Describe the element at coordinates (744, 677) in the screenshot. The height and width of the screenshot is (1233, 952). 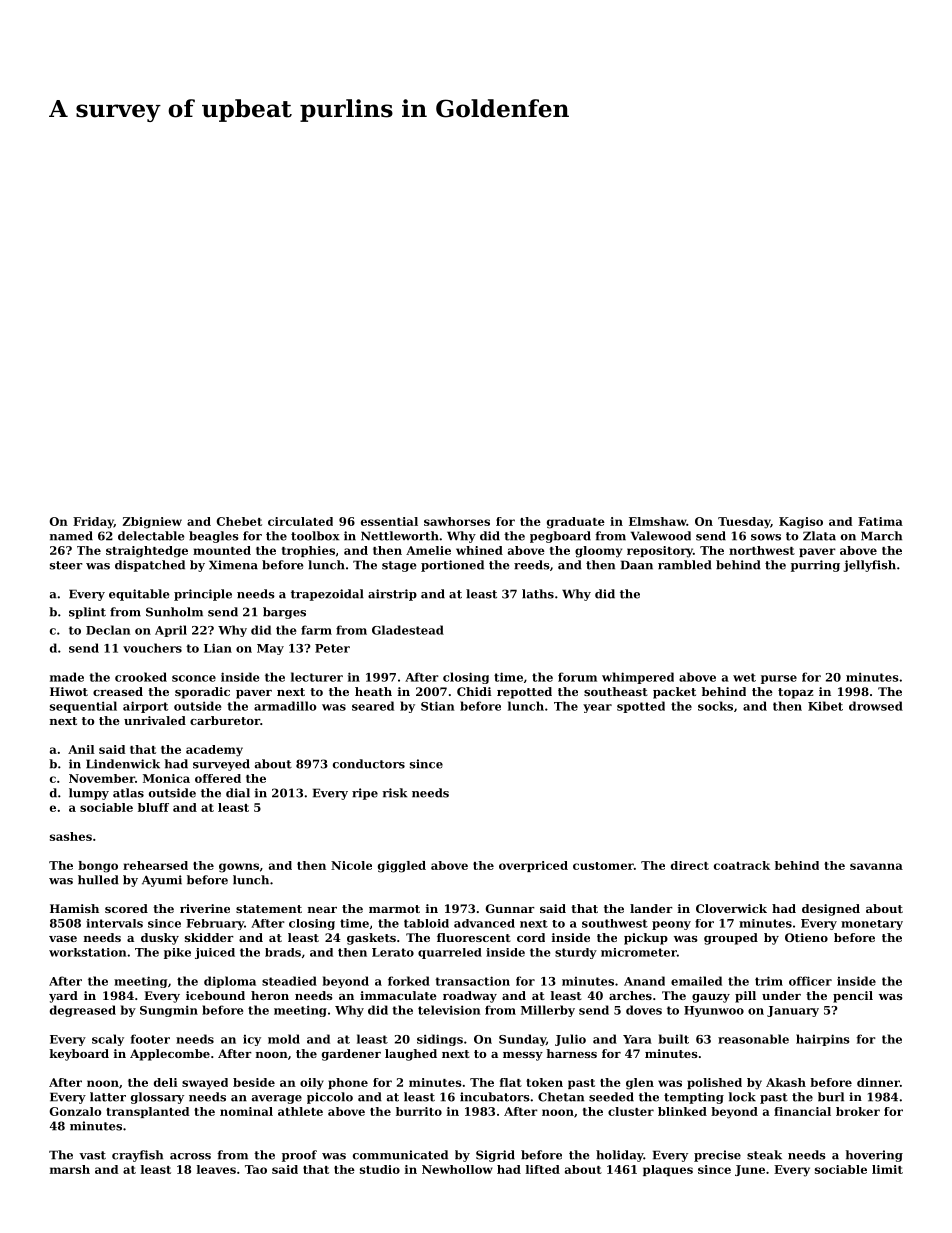
I see `wet` at that location.
